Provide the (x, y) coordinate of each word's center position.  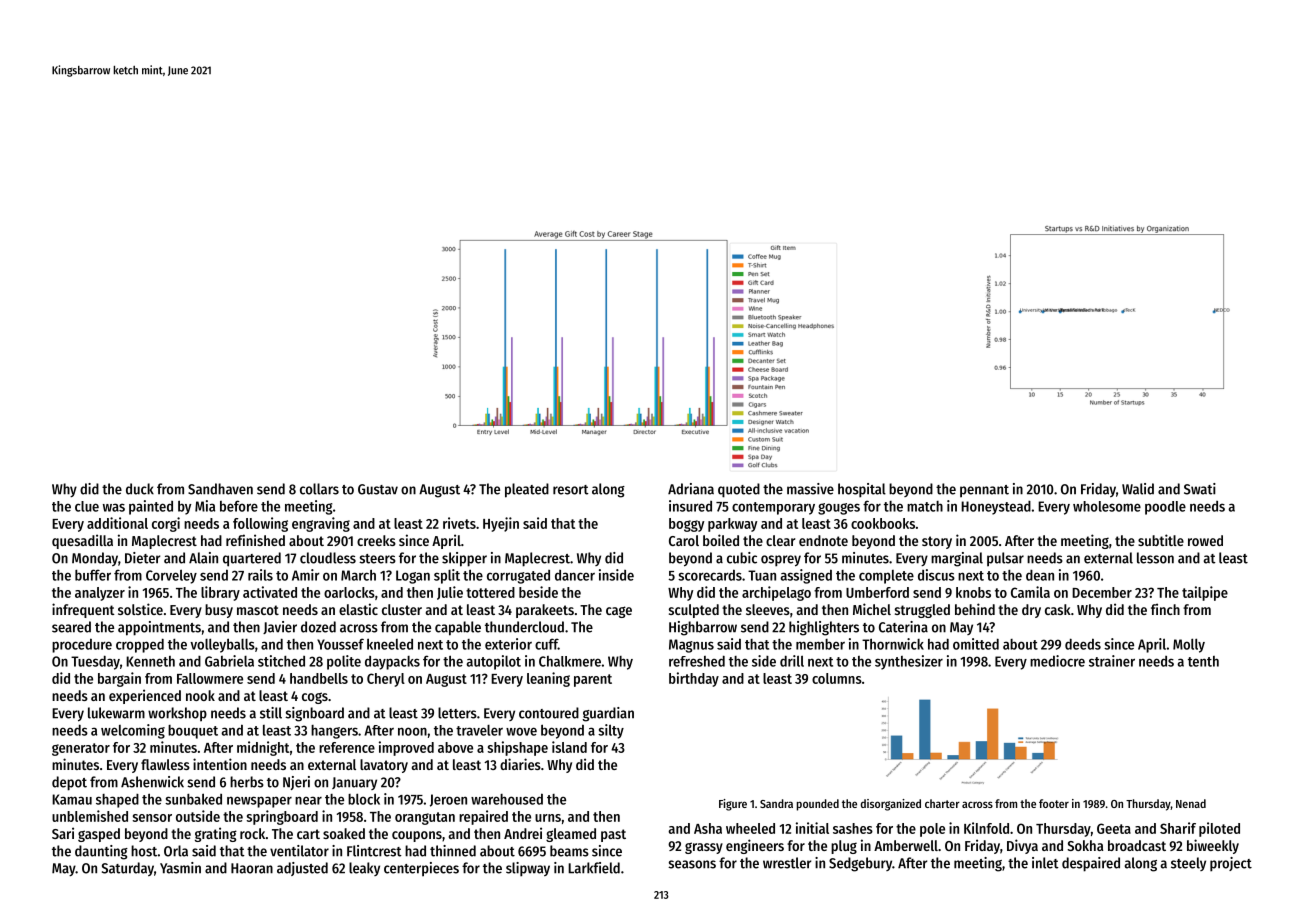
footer (1054, 803)
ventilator (299, 851)
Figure (733, 805)
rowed (1205, 540)
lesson (1155, 558)
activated (270, 592)
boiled (721, 540)
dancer (575, 575)
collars (319, 489)
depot (69, 783)
